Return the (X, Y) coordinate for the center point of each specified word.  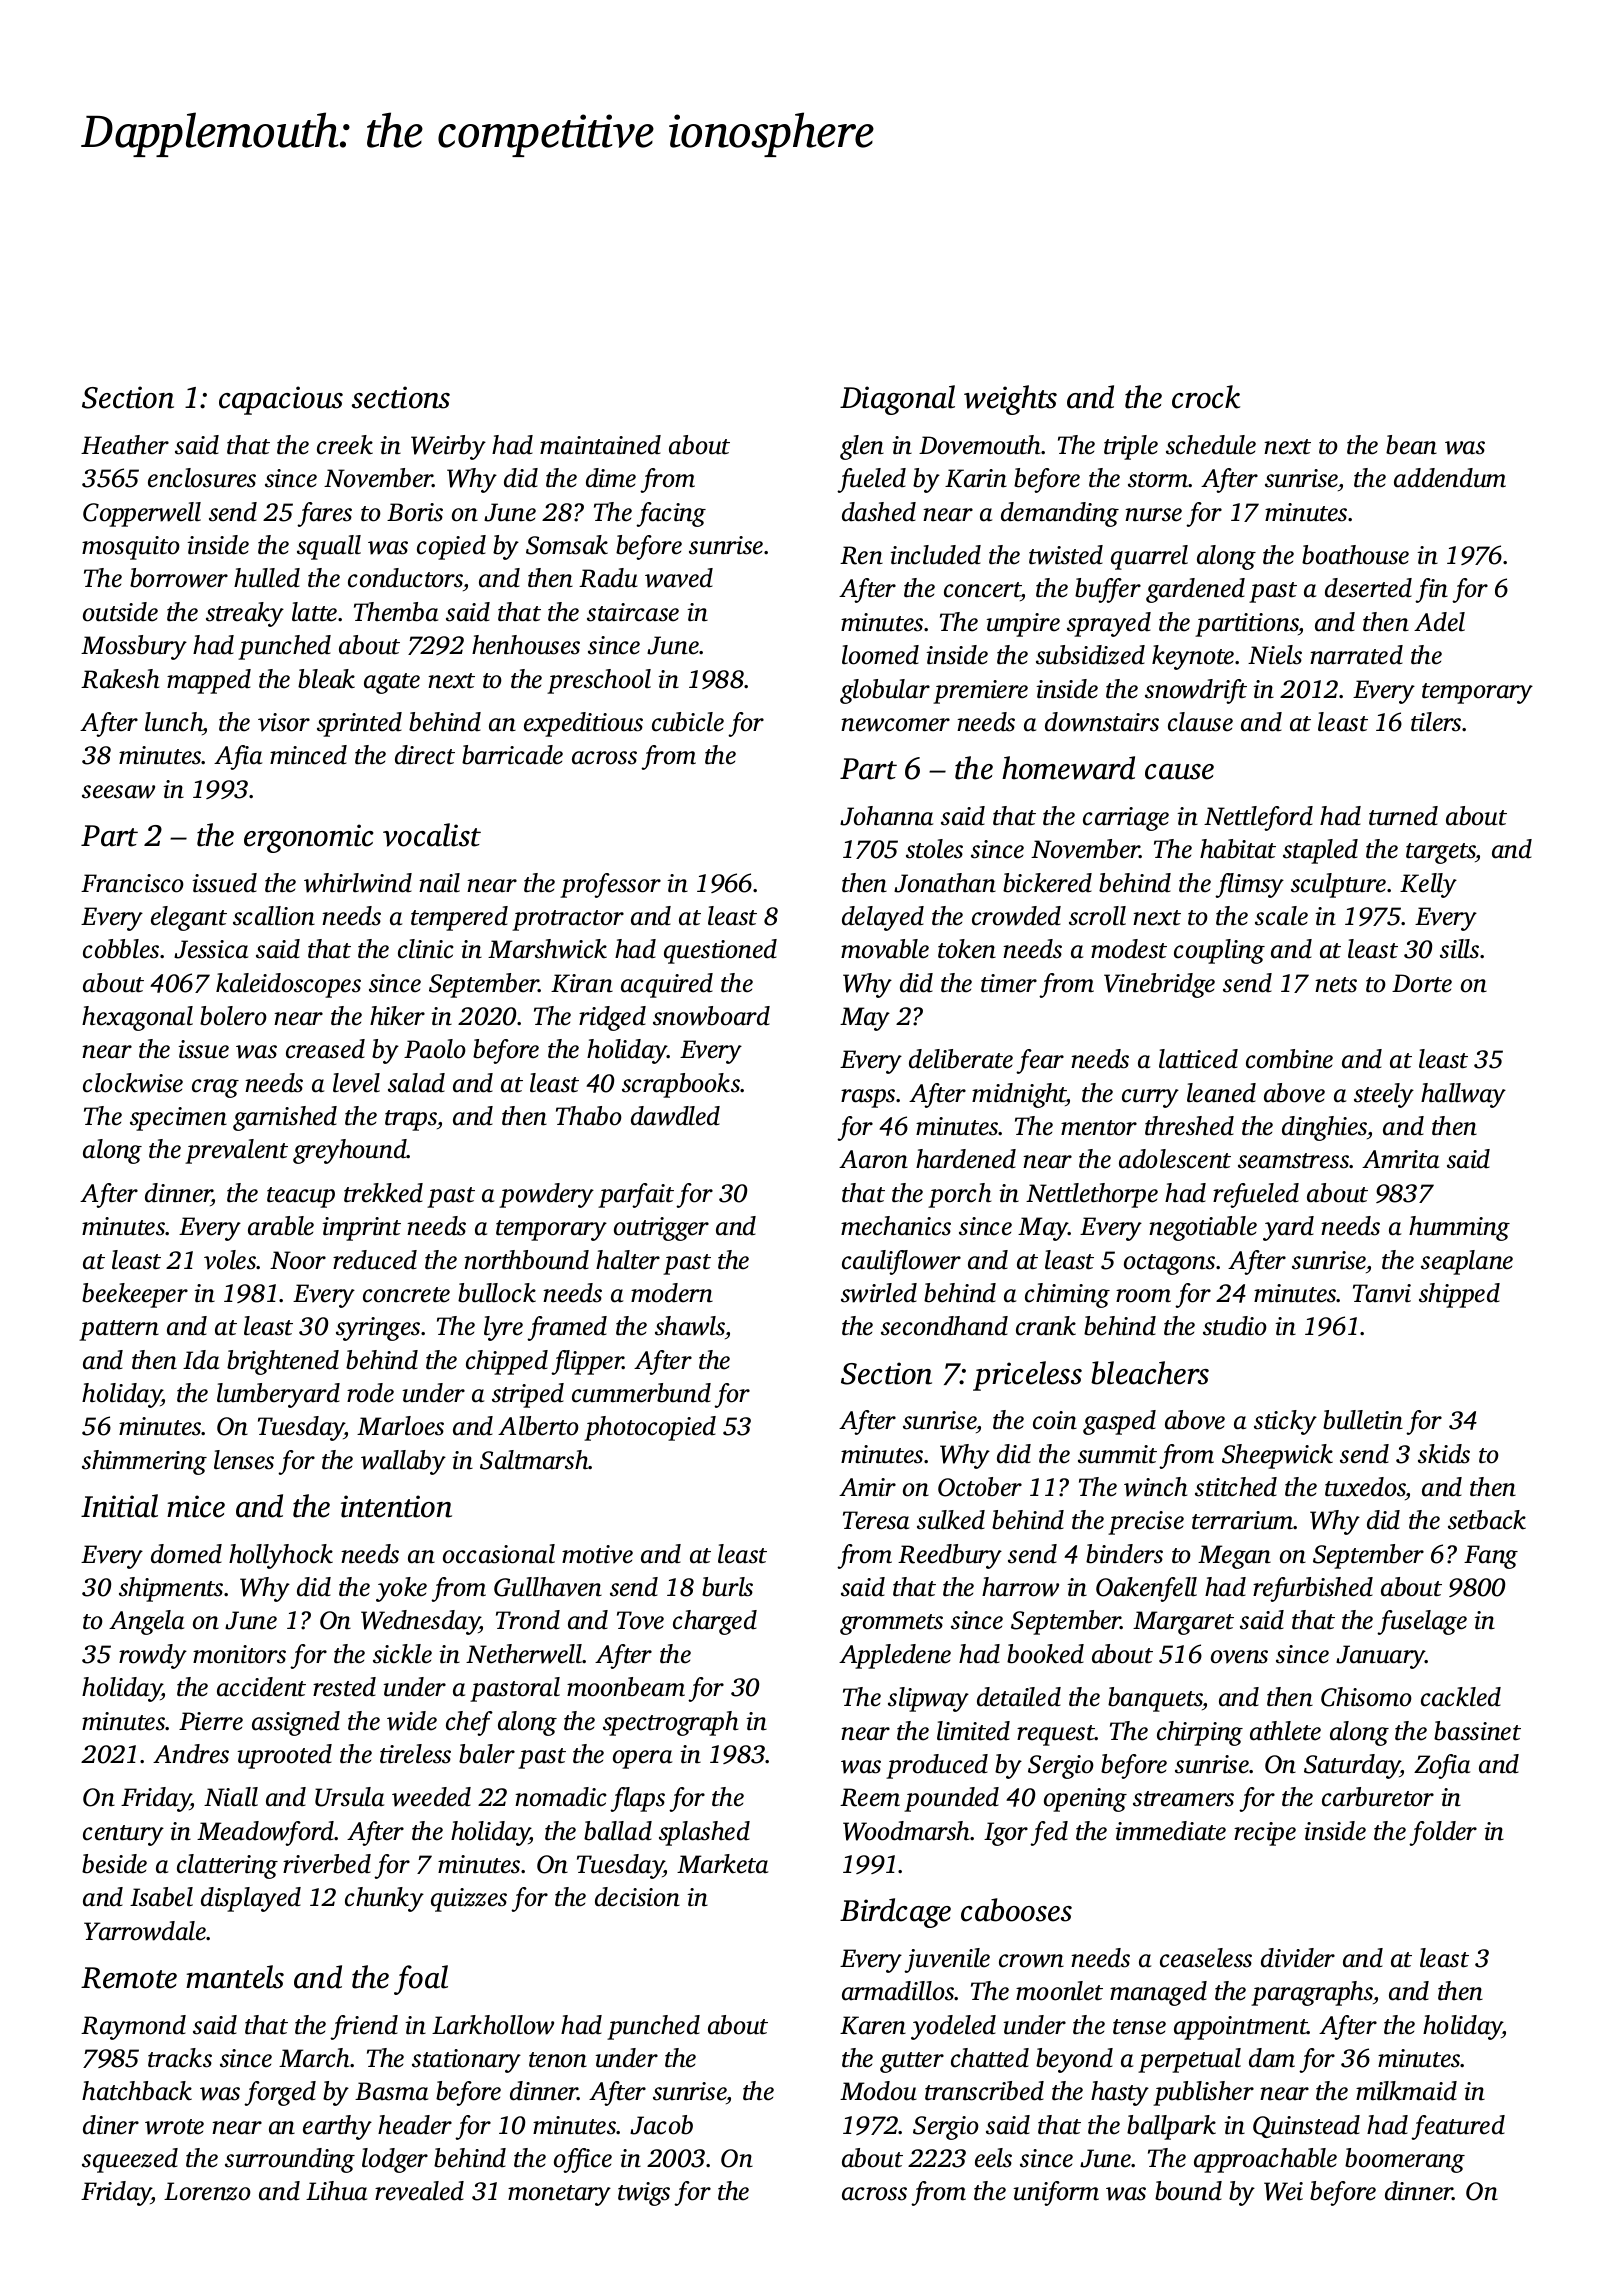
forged (280, 2093)
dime (611, 478)
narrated (1356, 655)
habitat (1238, 849)
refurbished (1313, 1589)
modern (672, 1293)
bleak (326, 679)
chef (469, 1723)
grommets (891, 1624)
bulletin (1363, 1420)
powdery (546, 1195)
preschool (599, 681)
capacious (281, 400)
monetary (559, 2195)
